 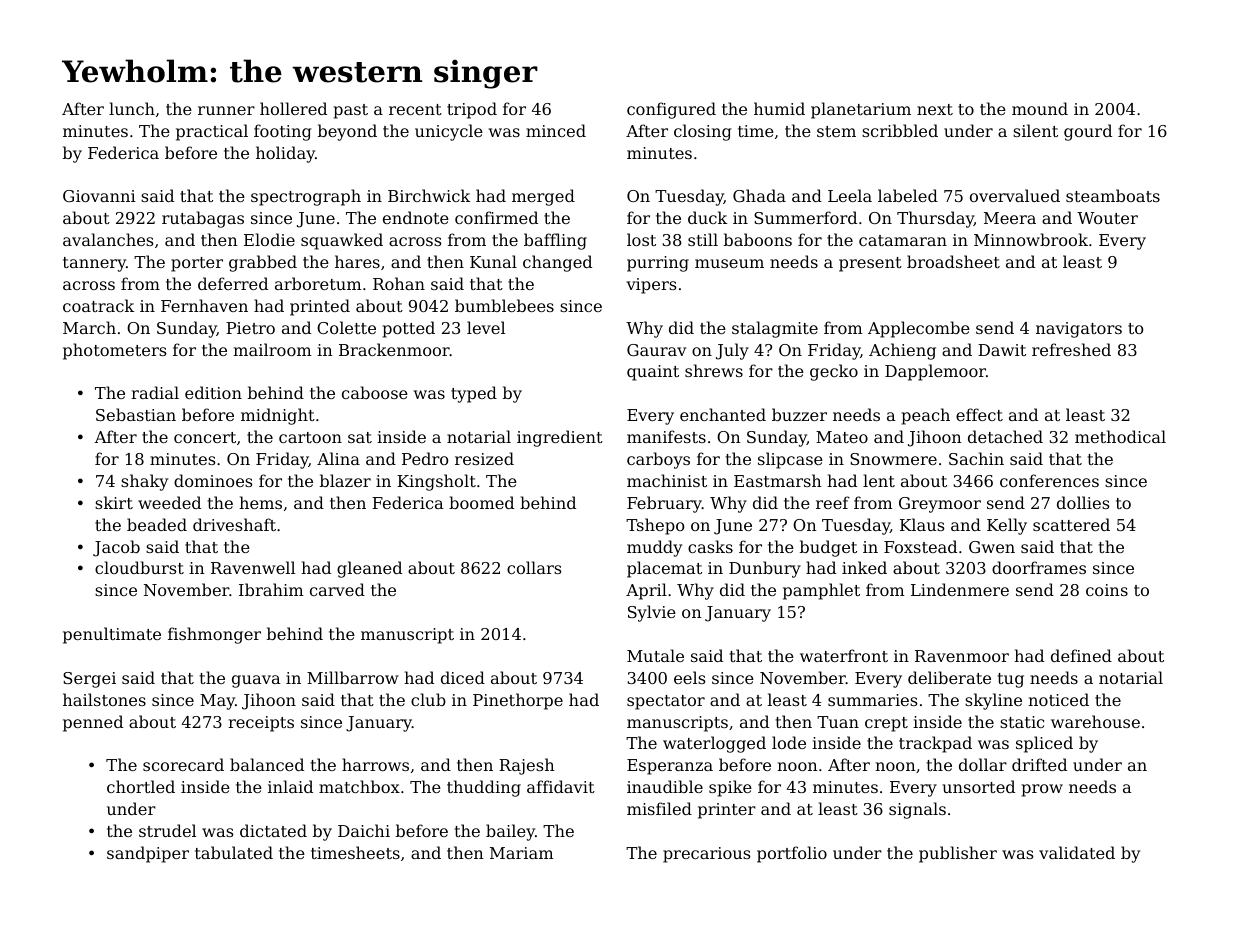 What do you see at coordinates (234, 852) in the screenshot?
I see `tabulated` at bounding box center [234, 852].
